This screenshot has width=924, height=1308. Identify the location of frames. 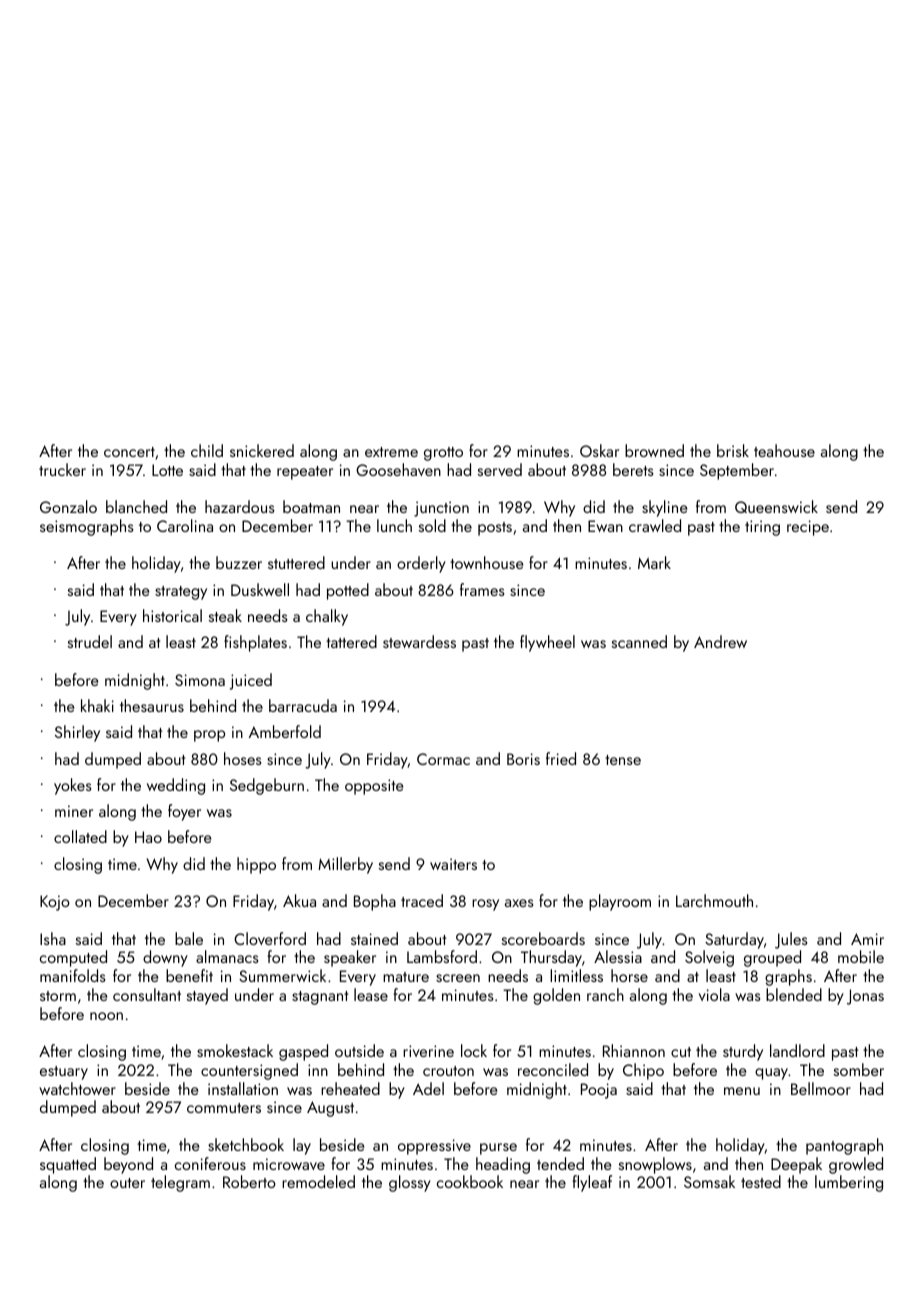
(482, 589).
